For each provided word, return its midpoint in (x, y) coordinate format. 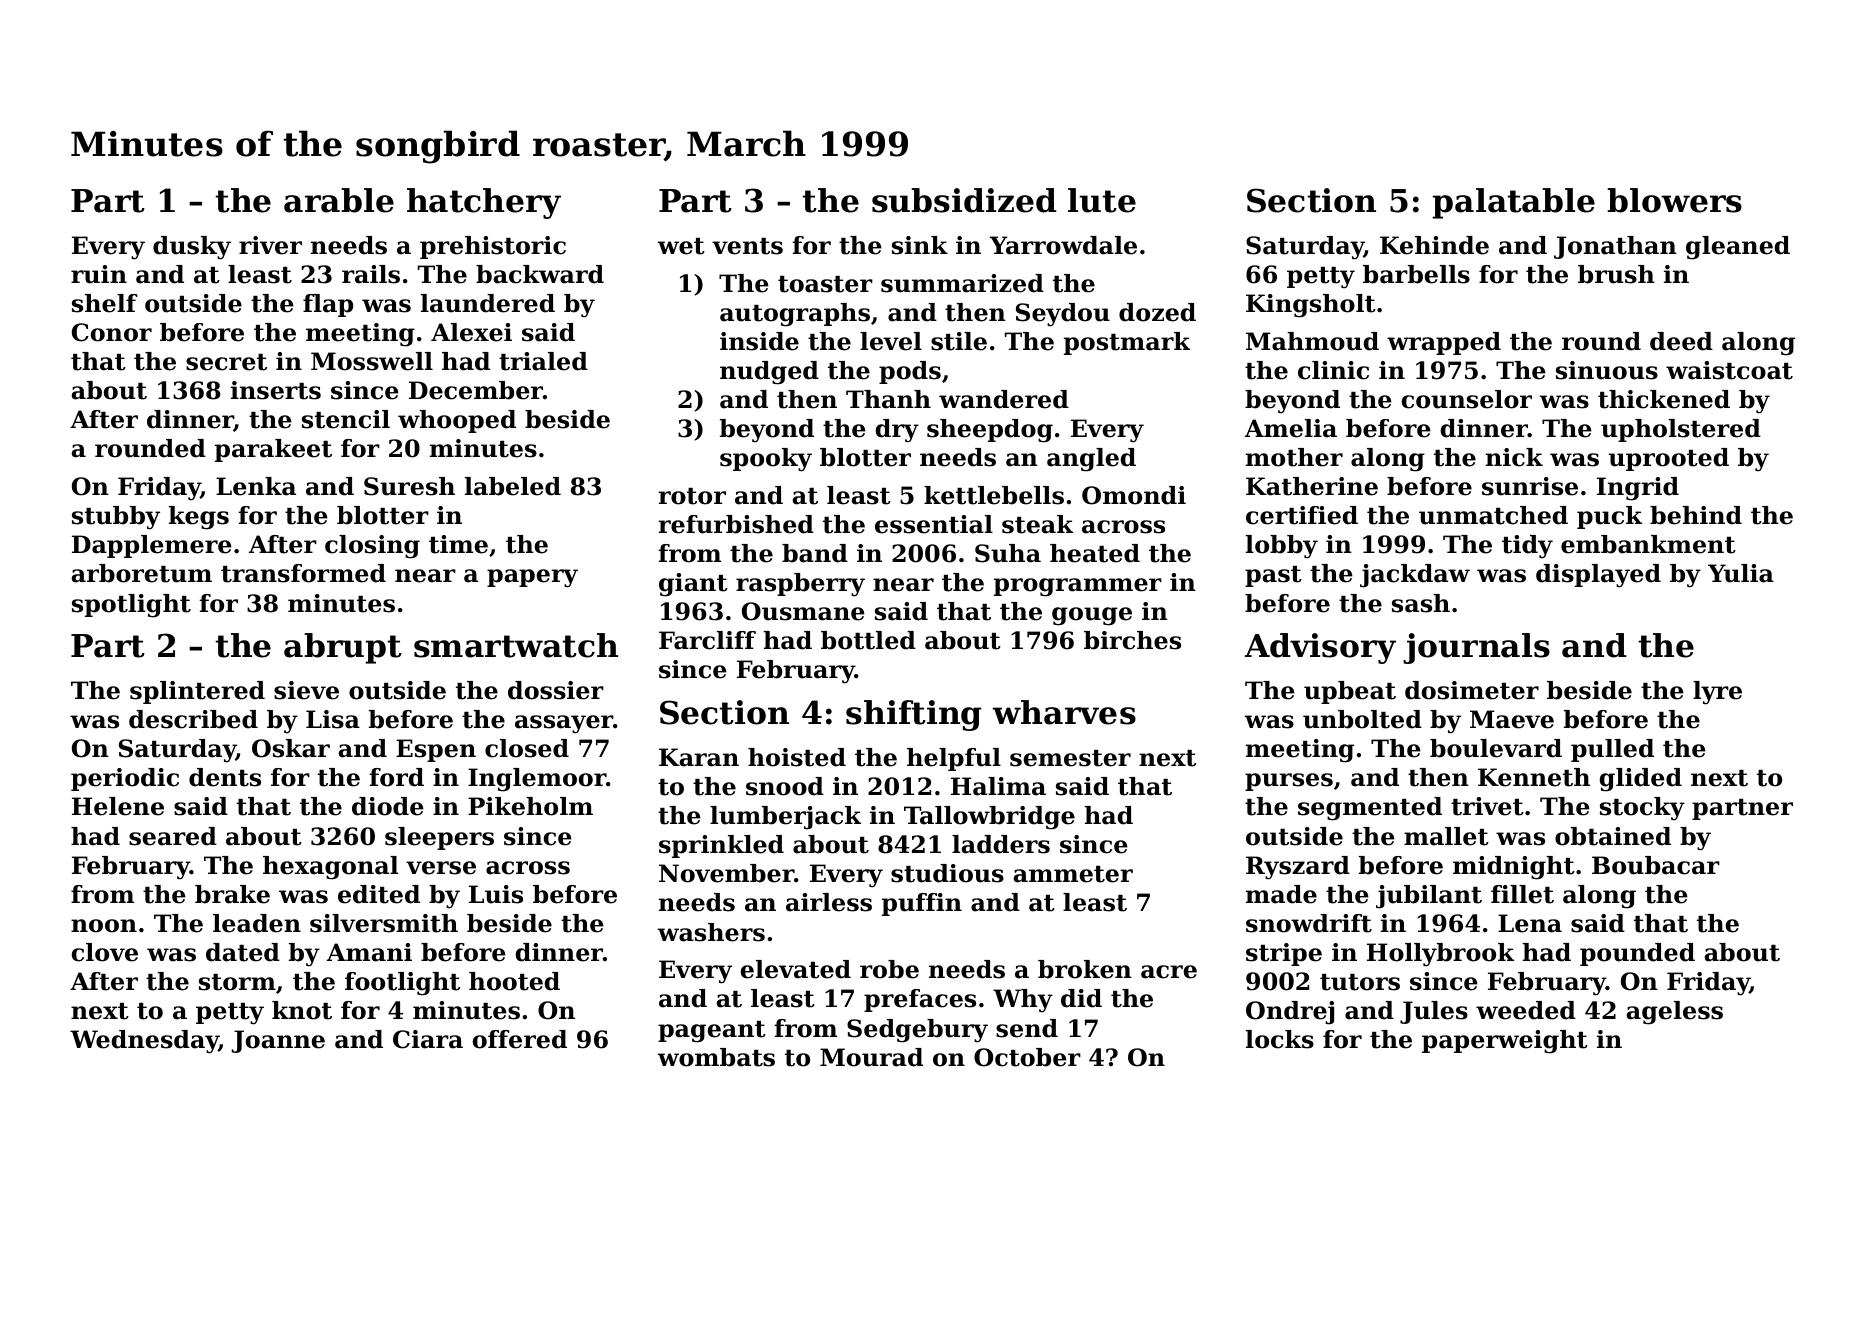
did (1081, 998)
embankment (1648, 544)
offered (520, 1039)
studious (947, 873)
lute (1102, 200)
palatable (1513, 203)
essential (934, 524)
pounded (1637, 954)
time (458, 544)
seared (173, 836)
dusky (192, 248)
